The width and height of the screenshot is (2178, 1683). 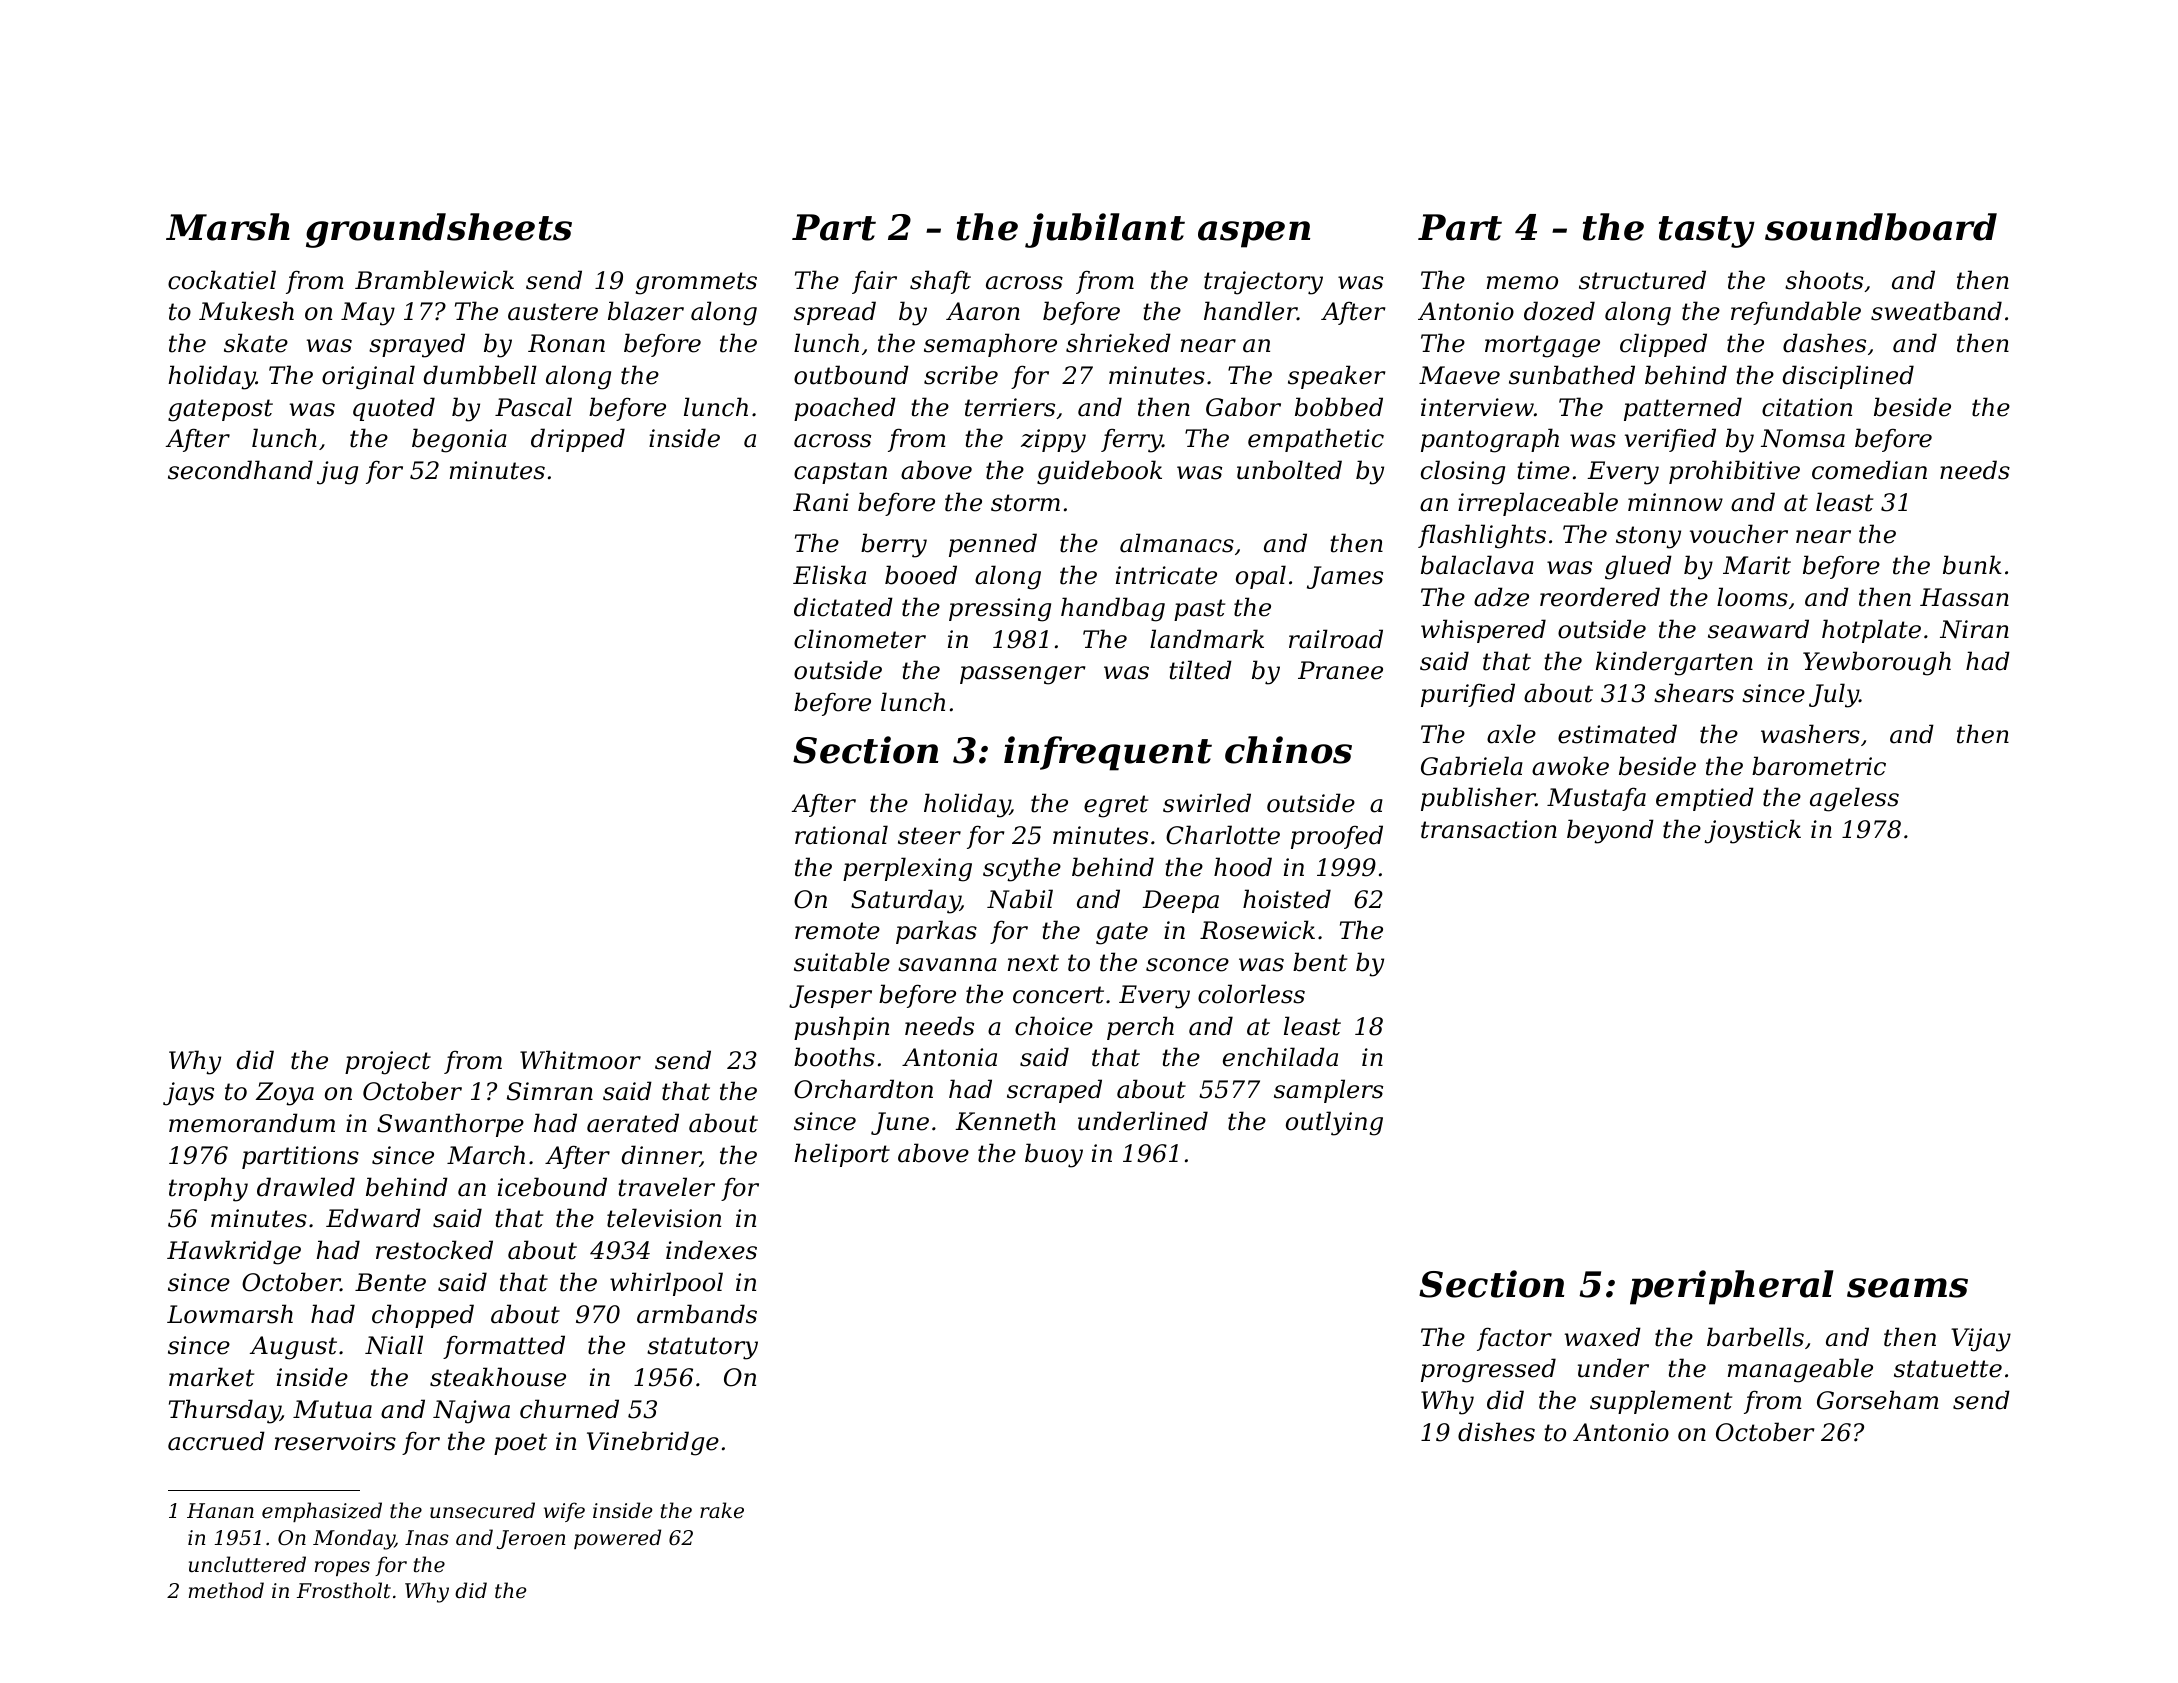 I want to click on Edward, so click(x=373, y=1218).
